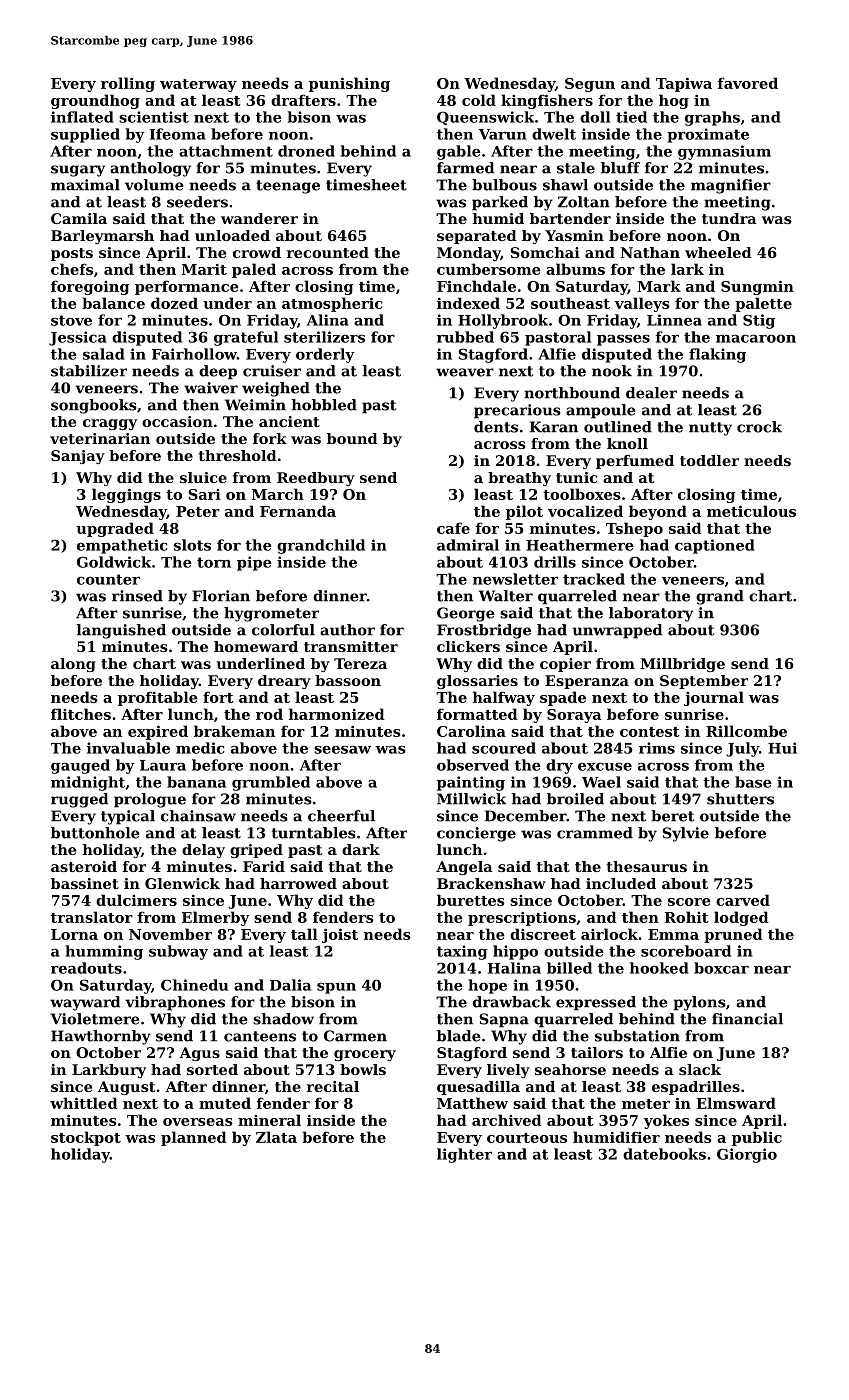 This page has width=849, height=1400. Describe the element at coordinates (78, 457) in the page. I see `Sanjay` at that location.
